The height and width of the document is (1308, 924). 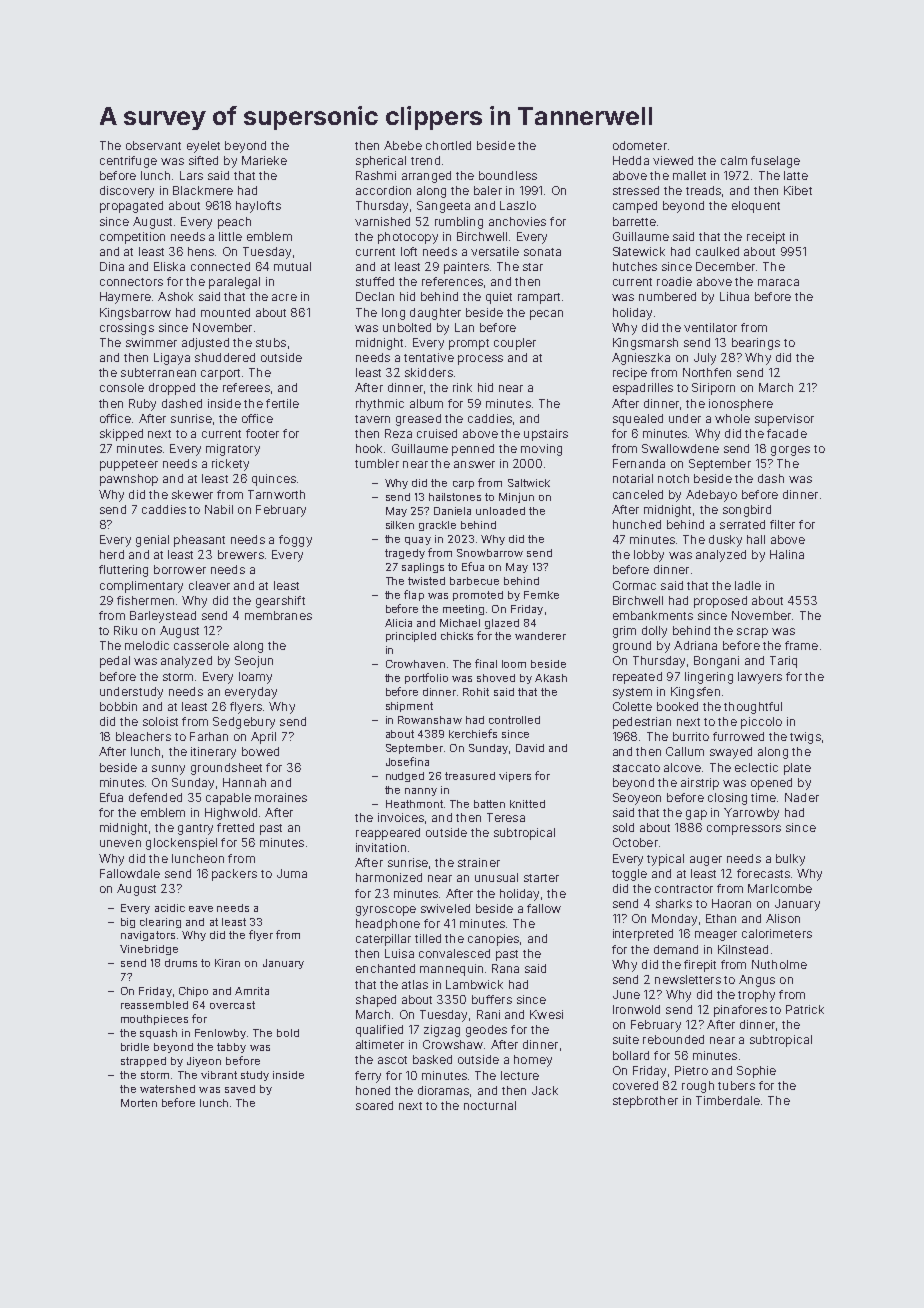 I want to click on Halina, so click(x=787, y=554).
